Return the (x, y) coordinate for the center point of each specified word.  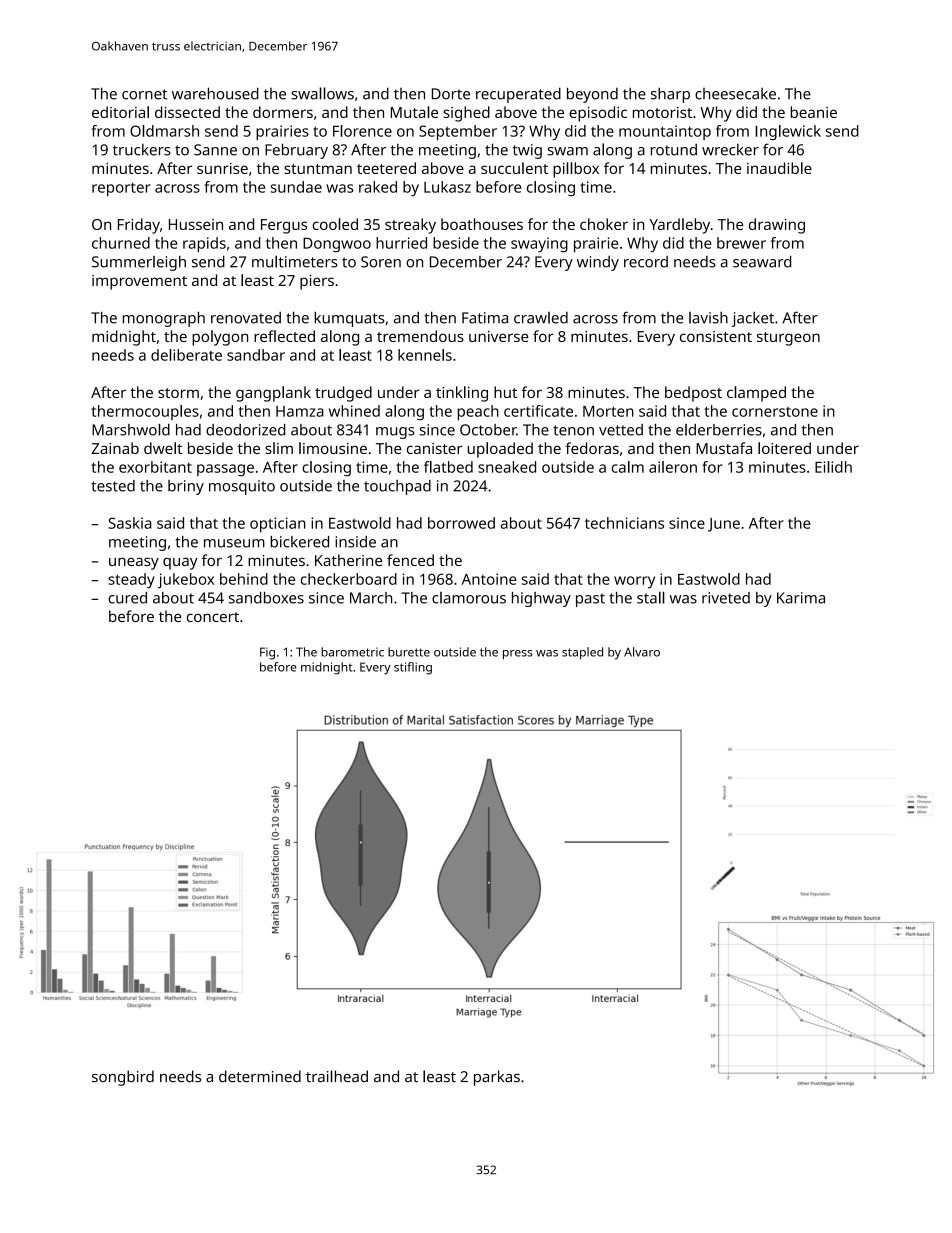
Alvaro (642, 652)
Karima (801, 598)
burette (409, 652)
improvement (139, 282)
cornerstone (775, 412)
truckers (142, 150)
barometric (352, 652)
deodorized (245, 430)
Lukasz (447, 187)
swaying (539, 244)
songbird (123, 1078)
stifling (413, 668)
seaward (762, 261)
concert (213, 617)
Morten (608, 411)
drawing (777, 226)
